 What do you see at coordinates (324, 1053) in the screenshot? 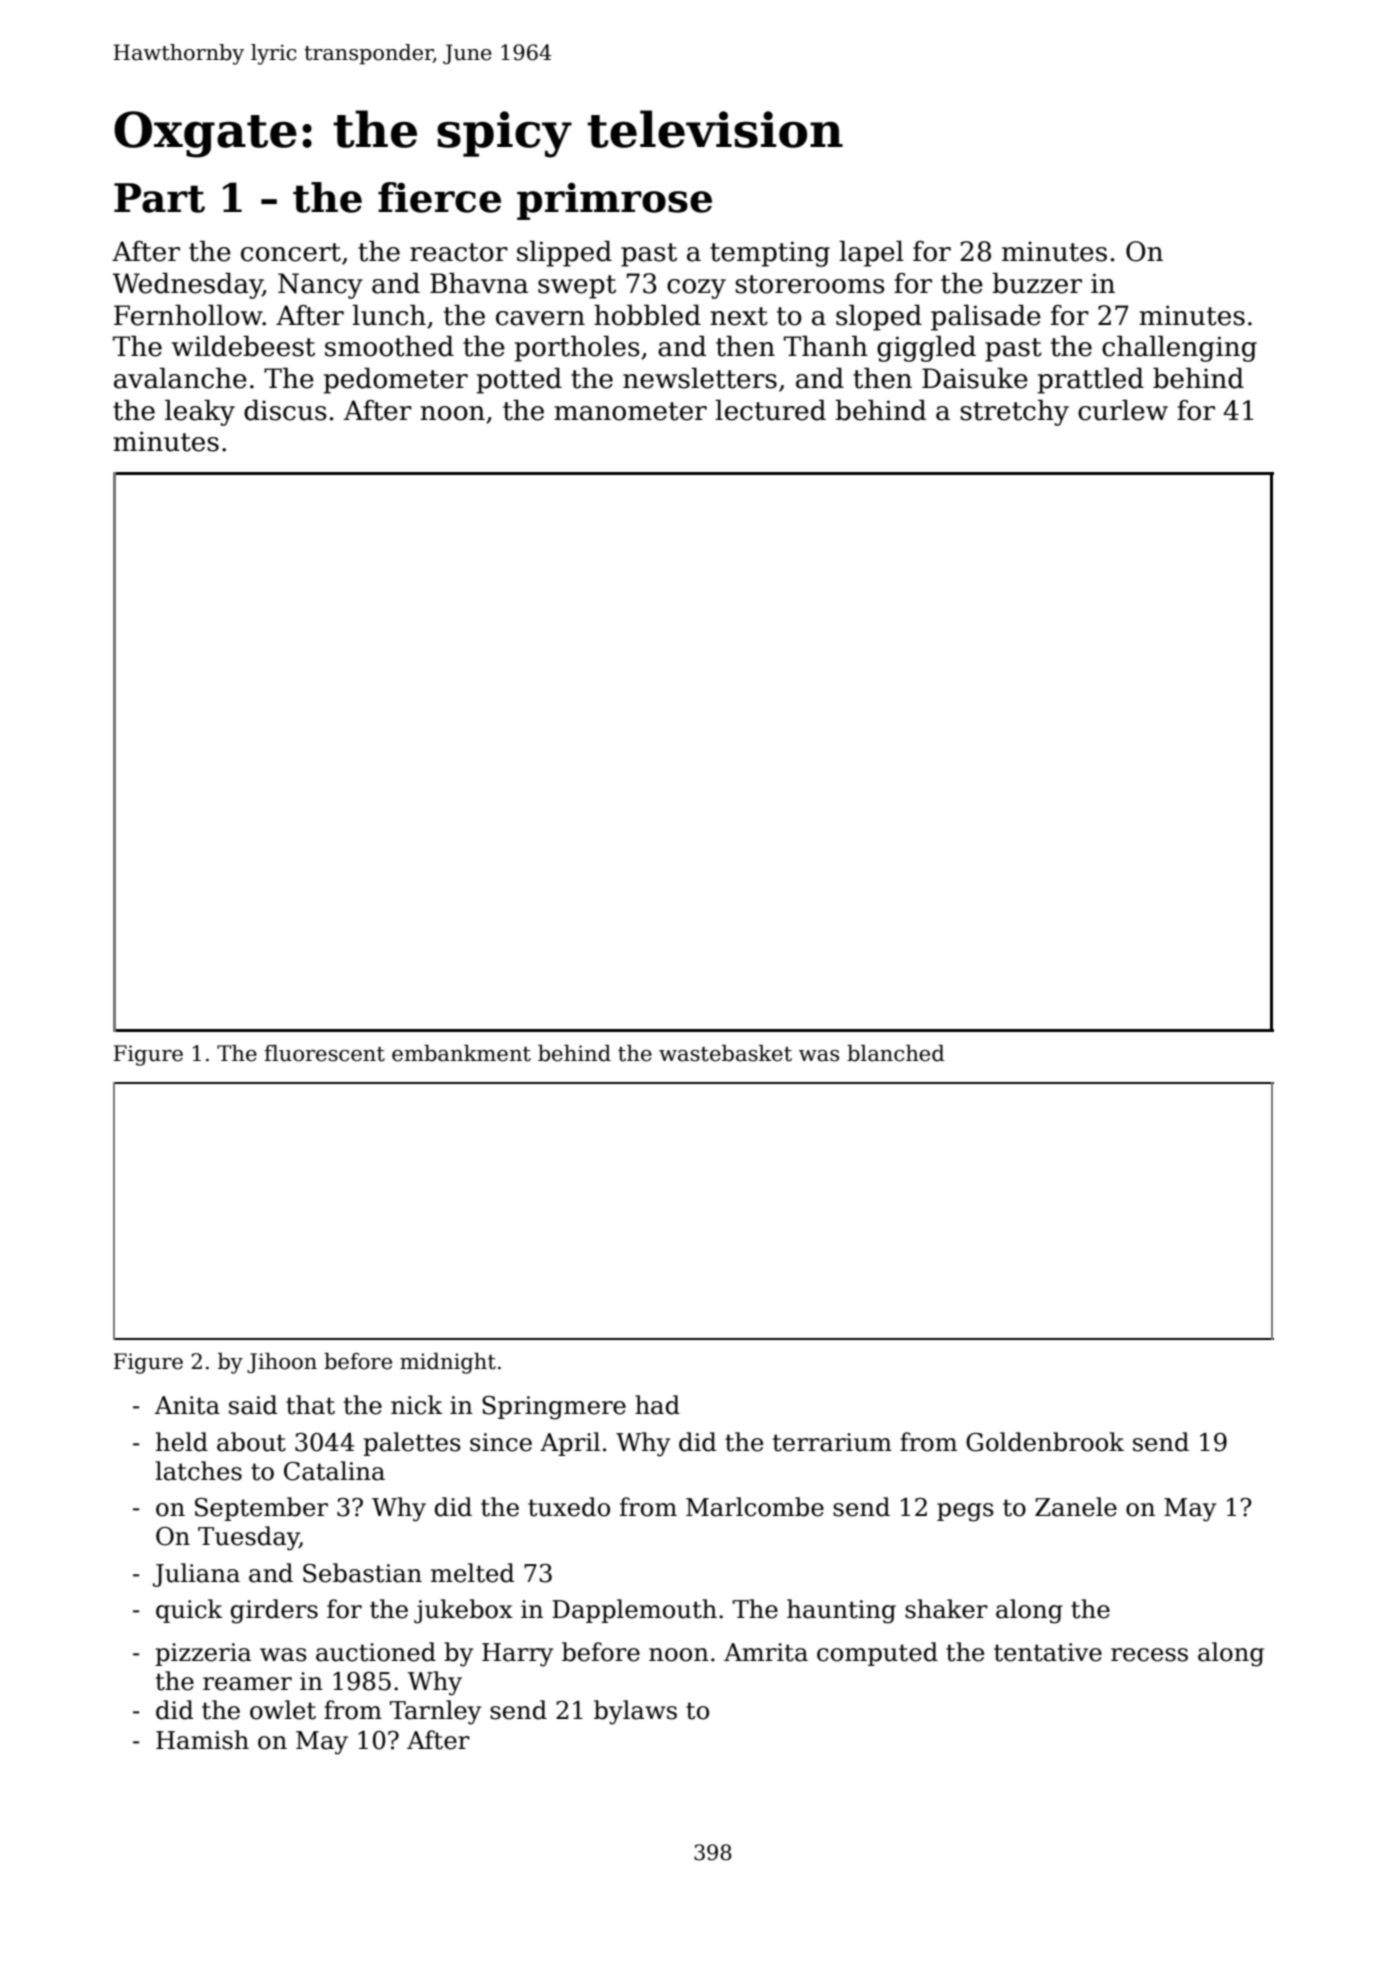
I see `fluorescent` at bounding box center [324, 1053].
